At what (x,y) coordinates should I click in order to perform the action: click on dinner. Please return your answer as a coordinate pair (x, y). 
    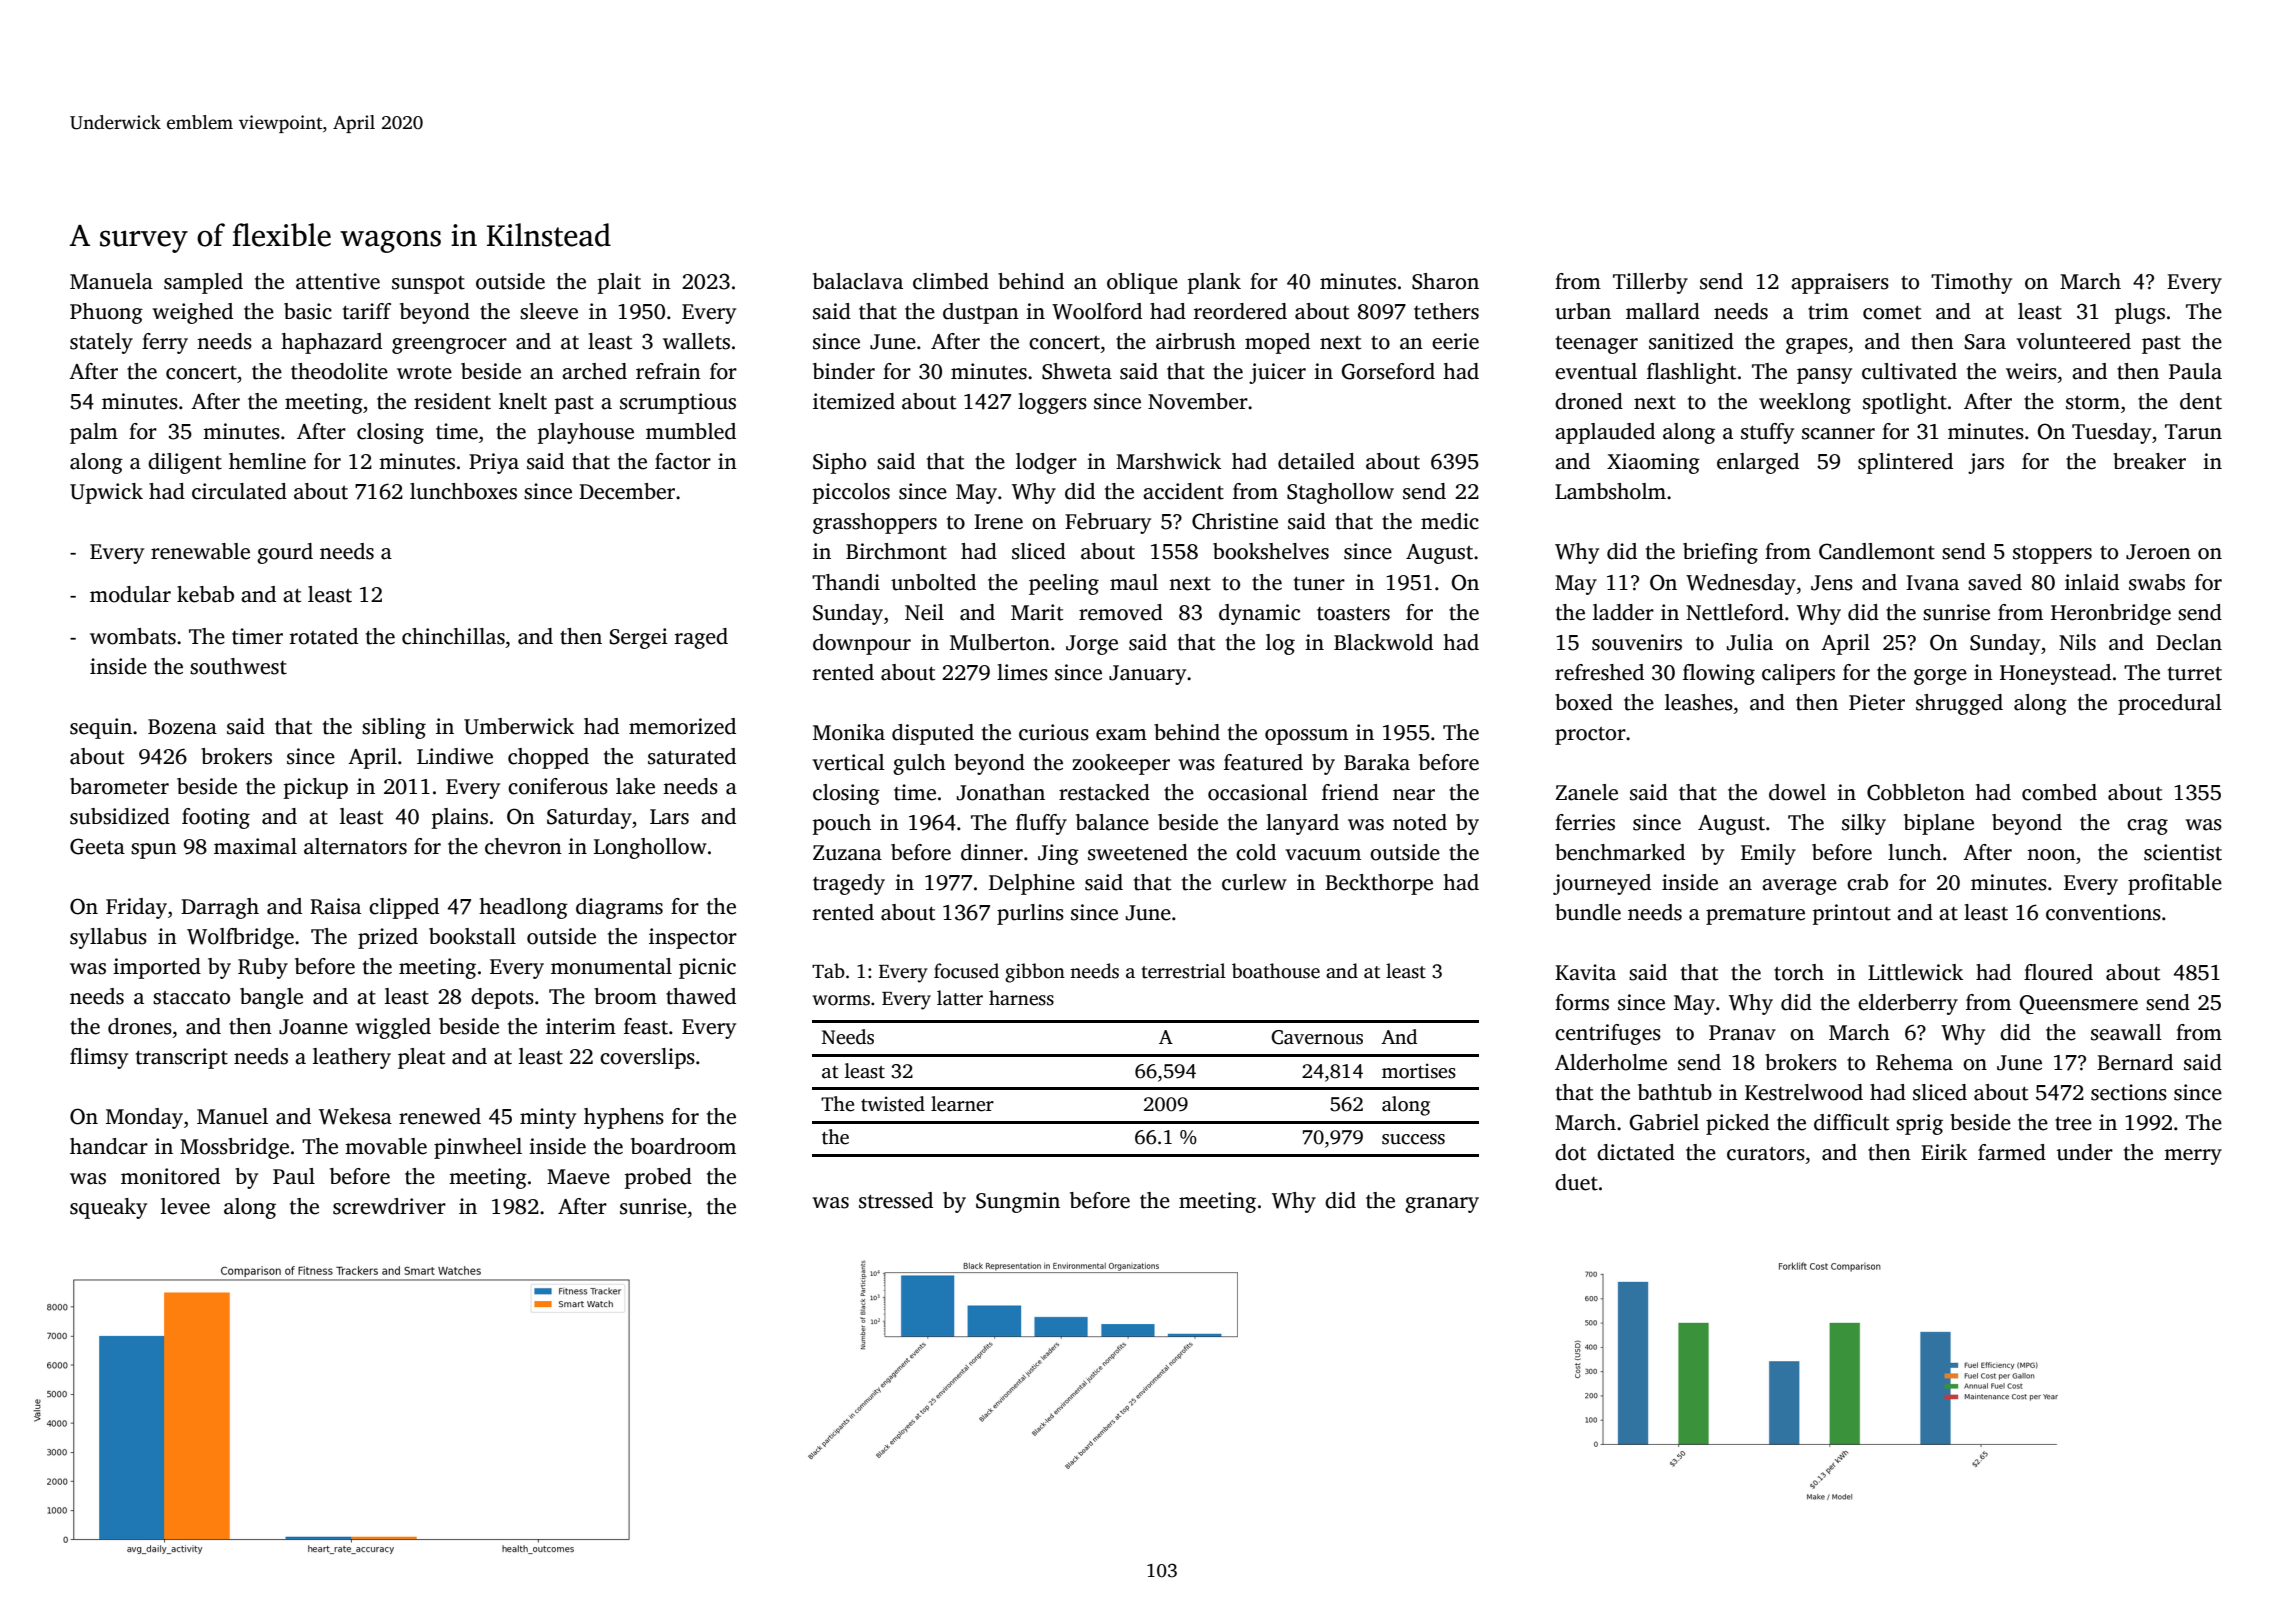
    Looking at the image, I should click on (992, 852).
